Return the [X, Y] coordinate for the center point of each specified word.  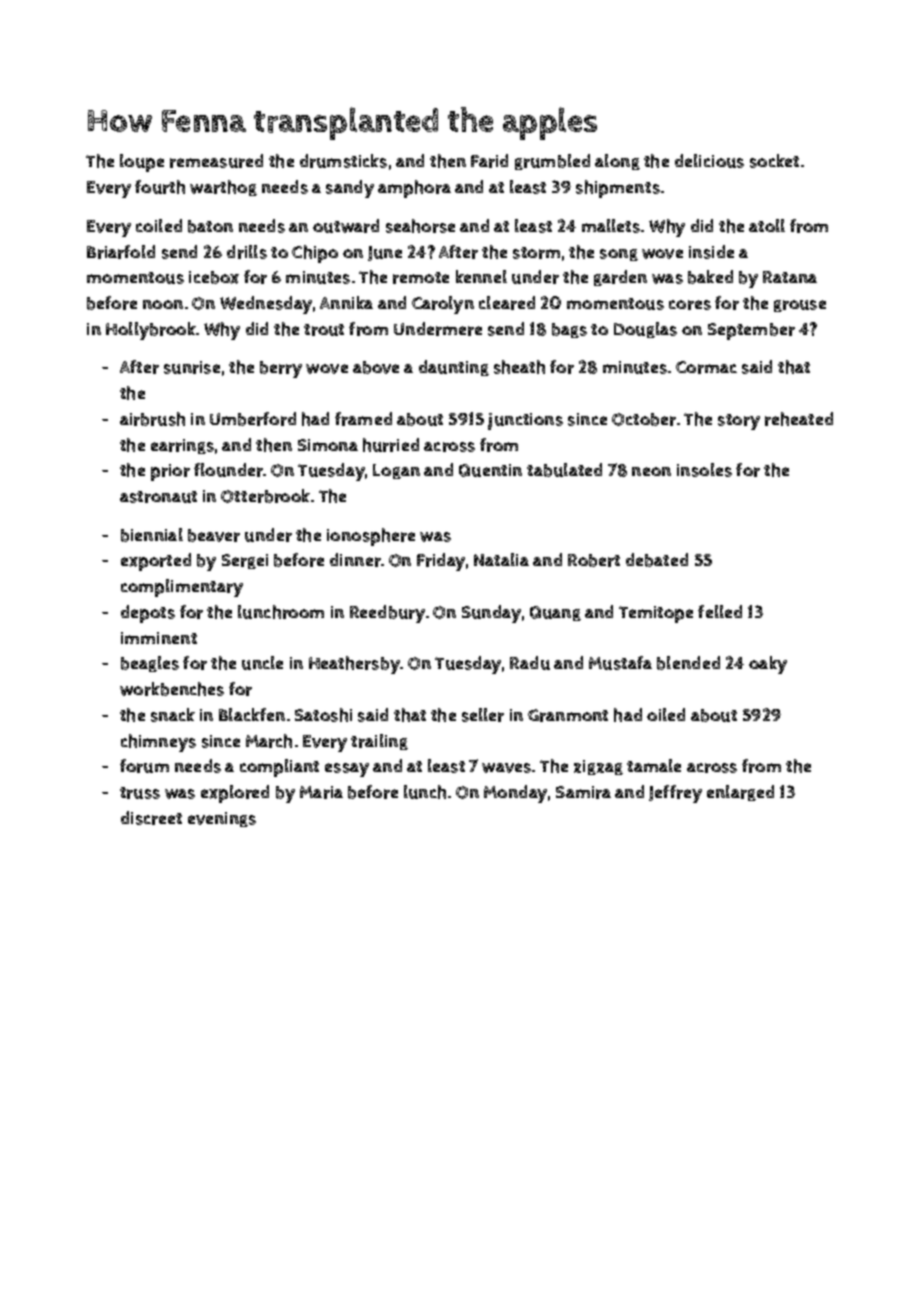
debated [657, 560]
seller [483, 715]
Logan [396, 471]
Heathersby [354, 665]
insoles [704, 470]
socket [774, 161]
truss [140, 793]
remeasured [216, 161]
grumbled [552, 162]
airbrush [152, 419]
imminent [159, 638]
